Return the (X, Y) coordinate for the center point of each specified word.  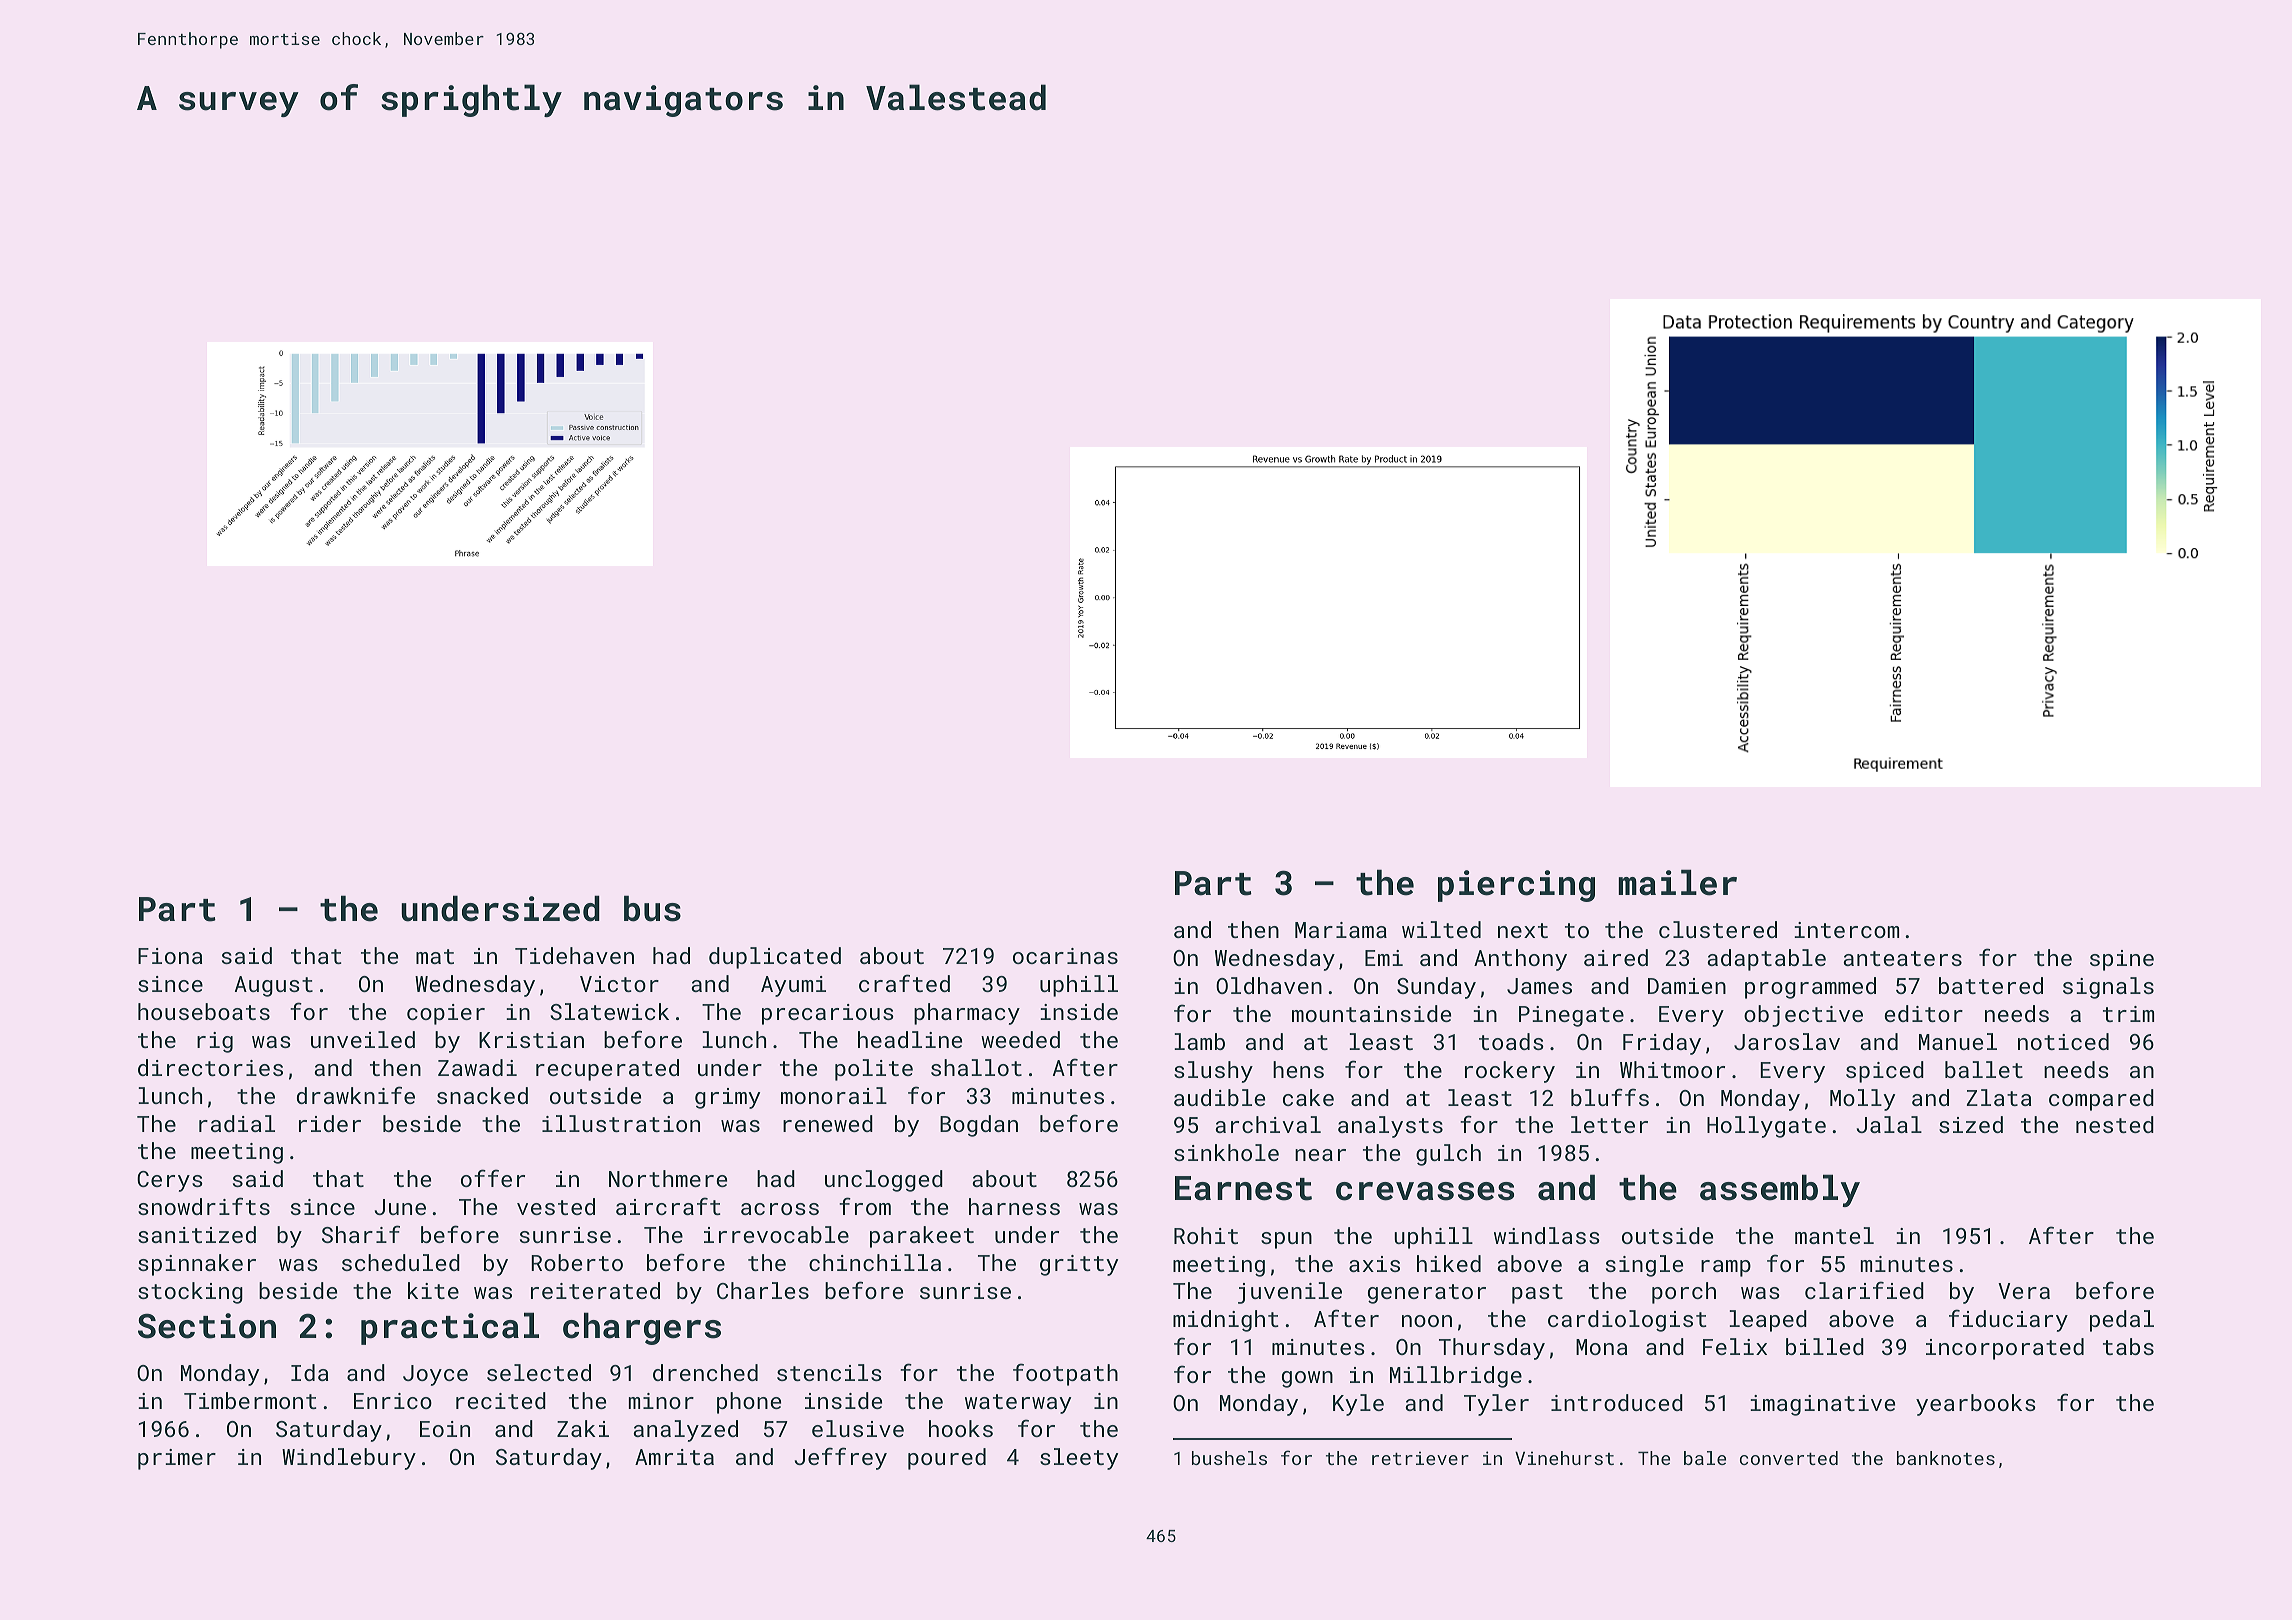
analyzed (685, 1431)
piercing (1516, 886)
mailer (1677, 882)
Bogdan (979, 1126)
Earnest (1243, 1188)
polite (874, 1070)
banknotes (1946, 1458)
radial (237, 1123)
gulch (1448, 1155)
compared (2101, 1100)
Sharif (361, 1234)
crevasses (1425, 1191)
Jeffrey (841, 1458)
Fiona (170, 956)
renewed (828, 1123)
